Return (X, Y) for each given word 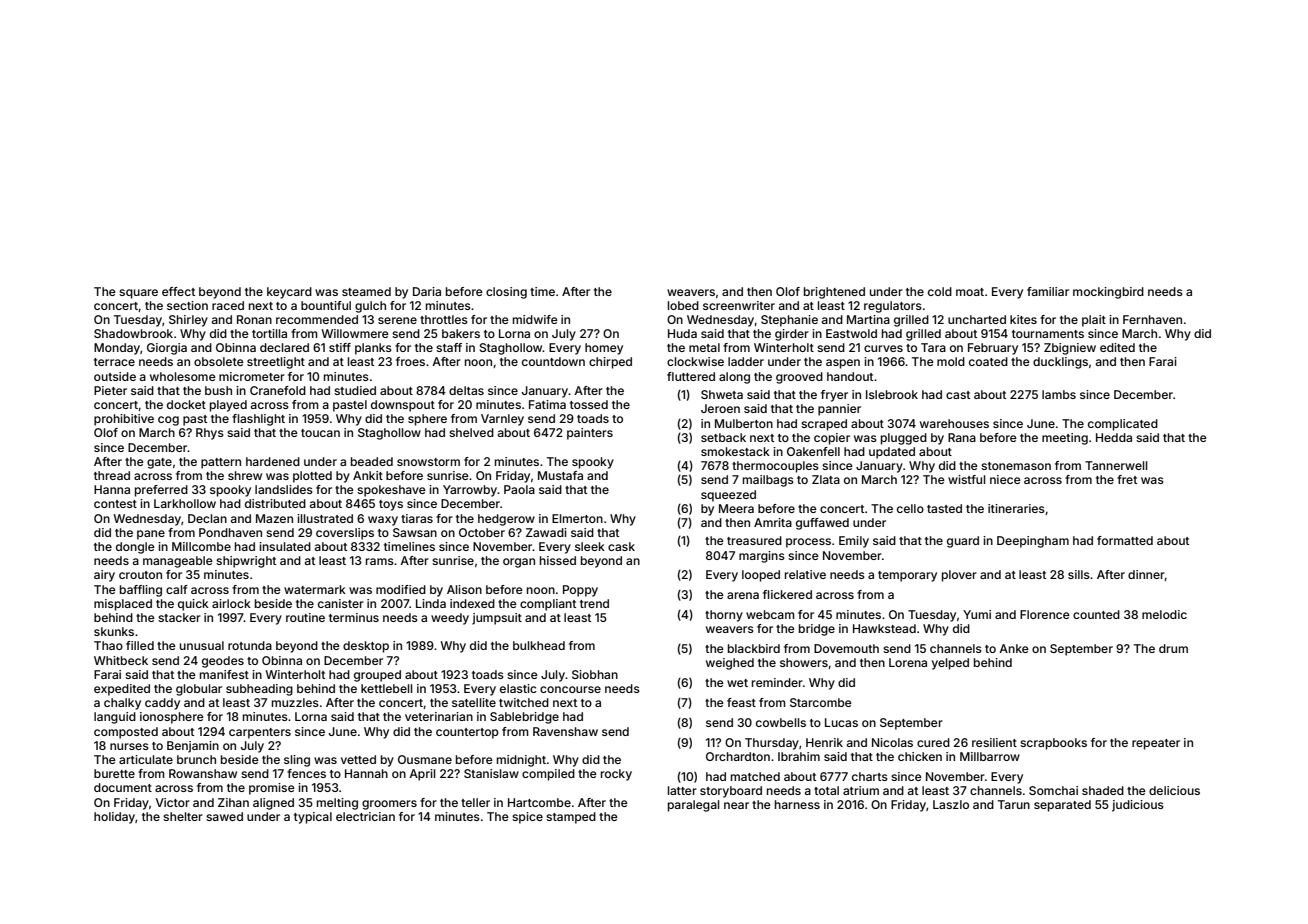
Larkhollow (185, 503)
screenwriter (739, 305)
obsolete (219, 361)
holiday (114, 818)
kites (1023, 319)
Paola (519, 489)
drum (1173, 648)
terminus (354, 617)
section (187, 305)
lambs (1059, 394)
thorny (724, 616)
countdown (553, 361)
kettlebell (387, 688)
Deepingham (1033, 542)
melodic (1164, 614)
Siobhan (595, 674)
